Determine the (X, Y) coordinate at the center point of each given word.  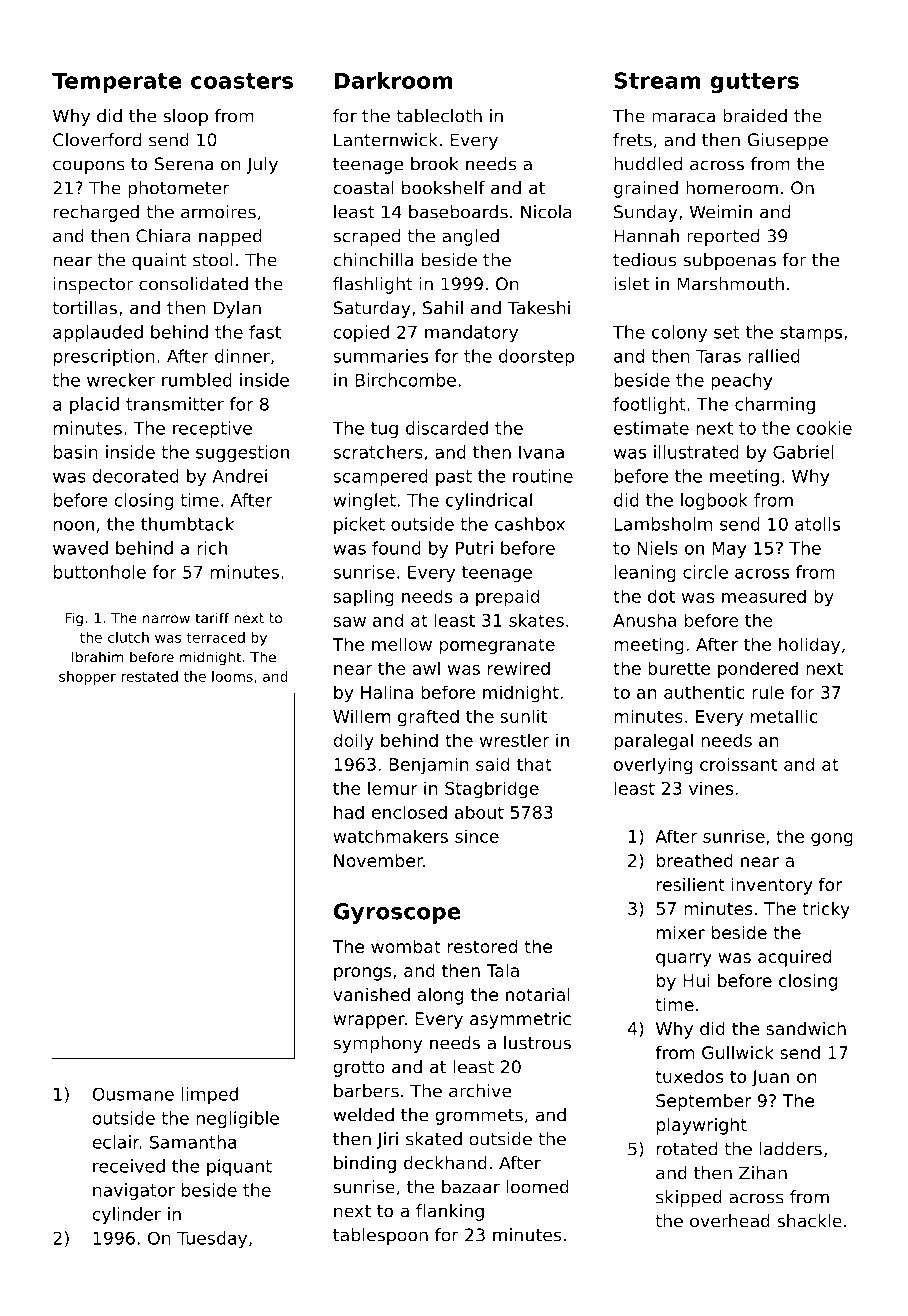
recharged (96, 213)
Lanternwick (386, 140)
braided (755, 116)
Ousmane (133, 1094)
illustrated (696, 452)
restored (482, 946)
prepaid (507, 598)
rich (212, 548)
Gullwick (738, 1052)
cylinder (126, 1215)
